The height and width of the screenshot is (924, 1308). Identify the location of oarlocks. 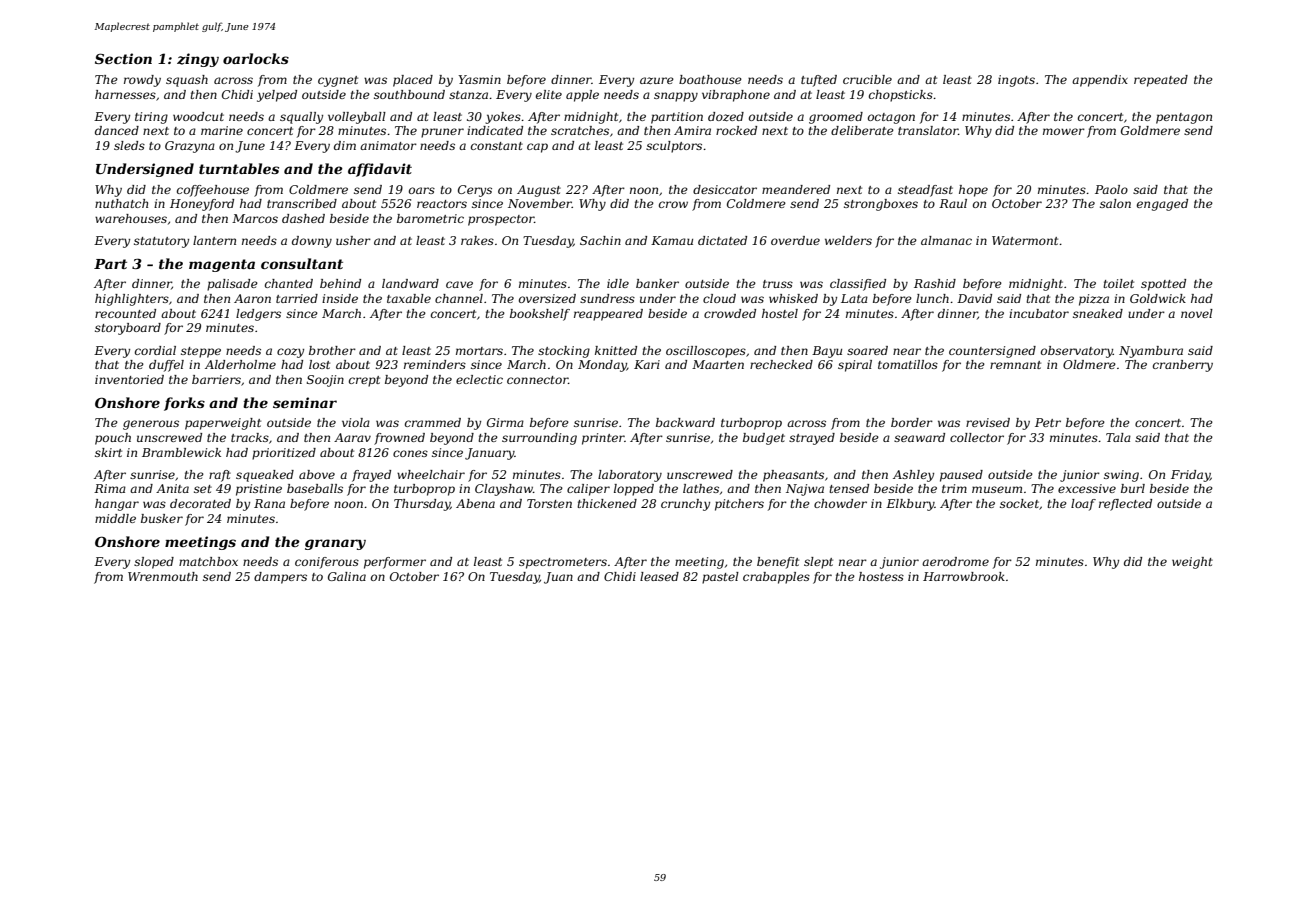
(256, 58).
